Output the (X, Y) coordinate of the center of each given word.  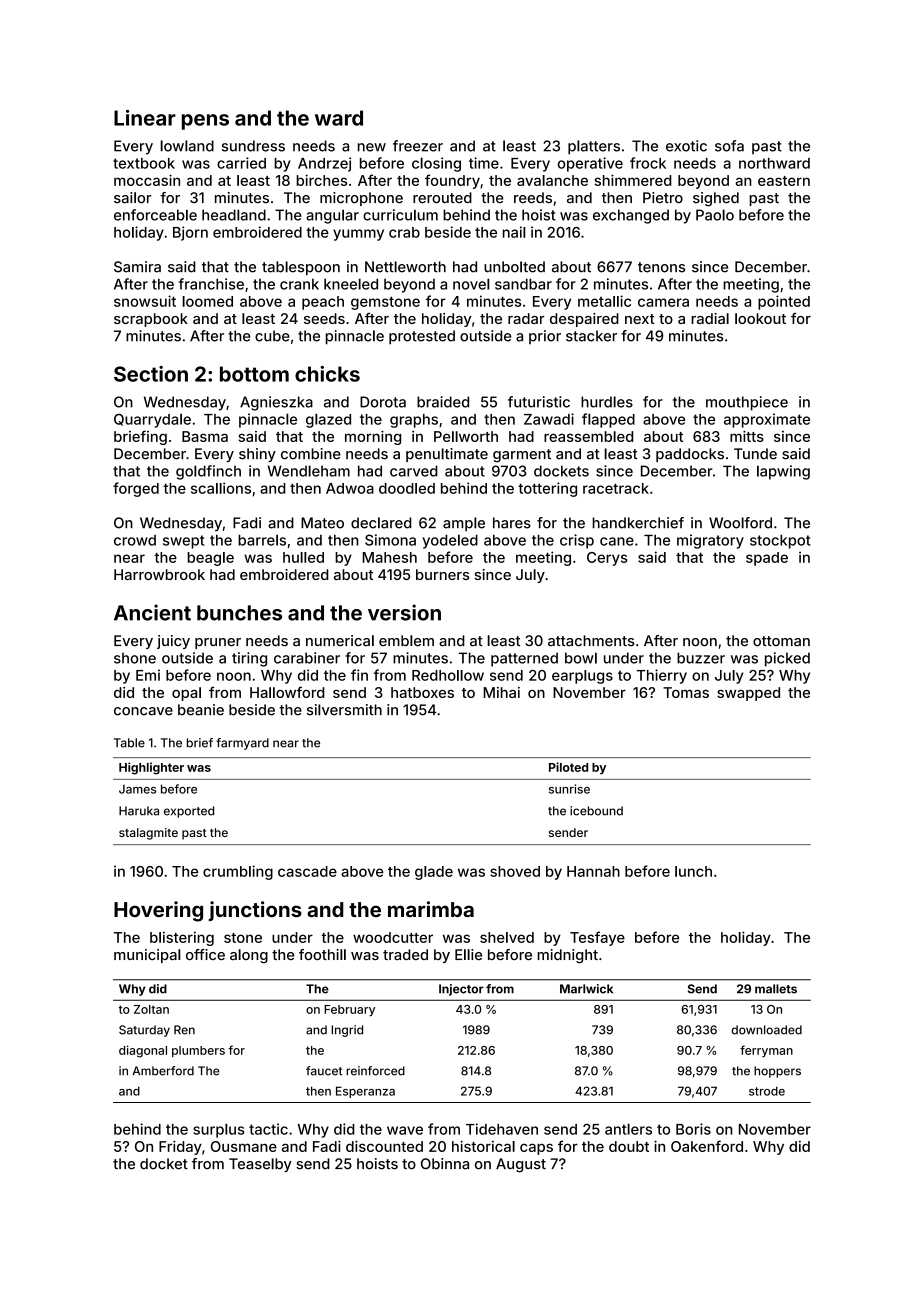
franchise (211, 284)
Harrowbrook (159, 574)
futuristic (539, 402)
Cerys (607, 559)
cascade (307, 871)
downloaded (767, 1030)
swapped (748, 694)
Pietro (663, 198)
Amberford (163, 1071)
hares (512, 523)
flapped (608, 420)
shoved (515, 871)
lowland (187, 146)
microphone (361, 199)
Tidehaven (502, 1129)
